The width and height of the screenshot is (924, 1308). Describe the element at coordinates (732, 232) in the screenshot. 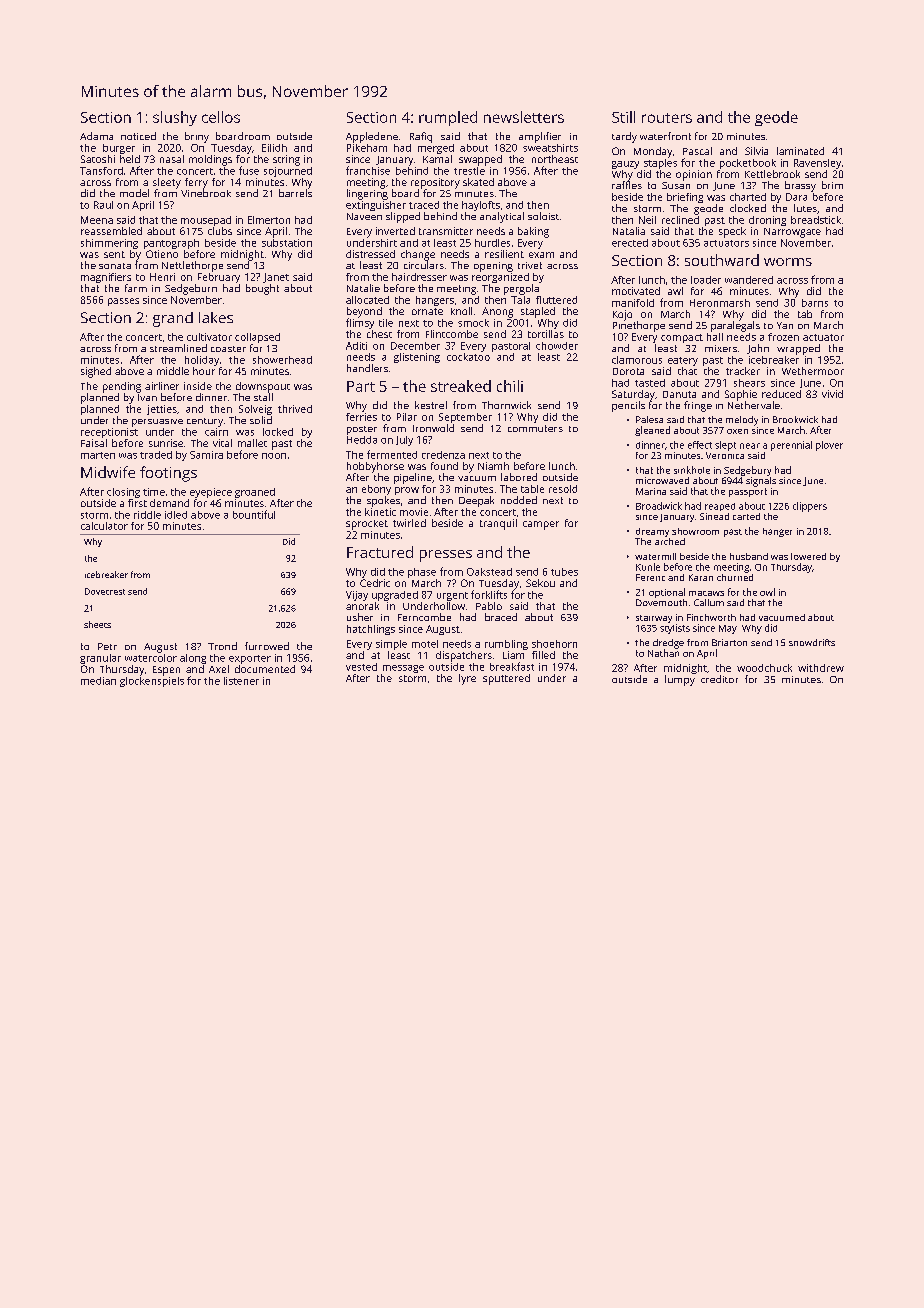

I see `speck` at that location.
